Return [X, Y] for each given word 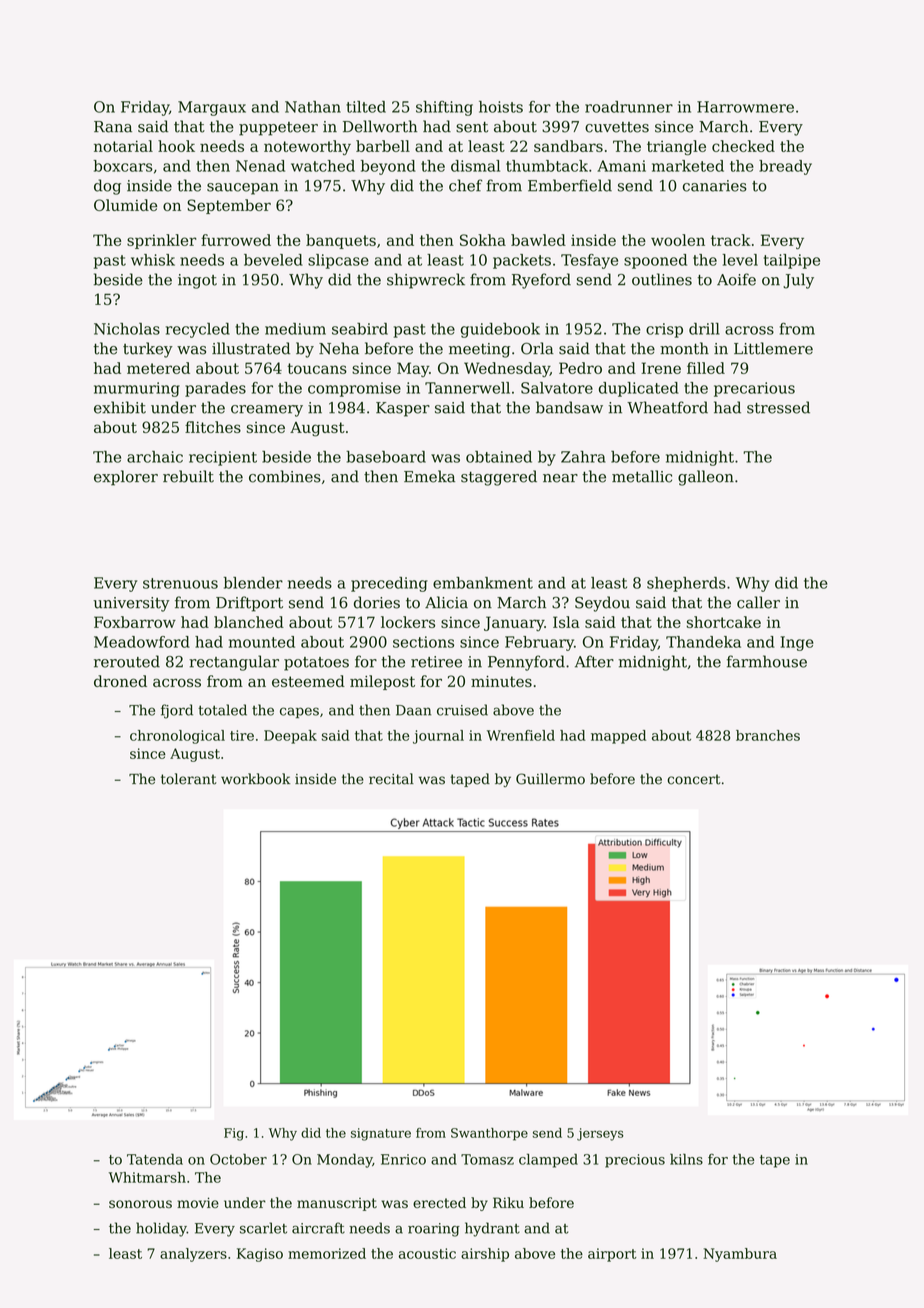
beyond [388, 167]
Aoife [736, 279]
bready [785, 167]
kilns [686, 1159]
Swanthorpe [489, 1134]
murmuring [137, 389]
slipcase [338, 261]
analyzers [193, 1255]
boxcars [123, 166]
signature [381, 1134]
